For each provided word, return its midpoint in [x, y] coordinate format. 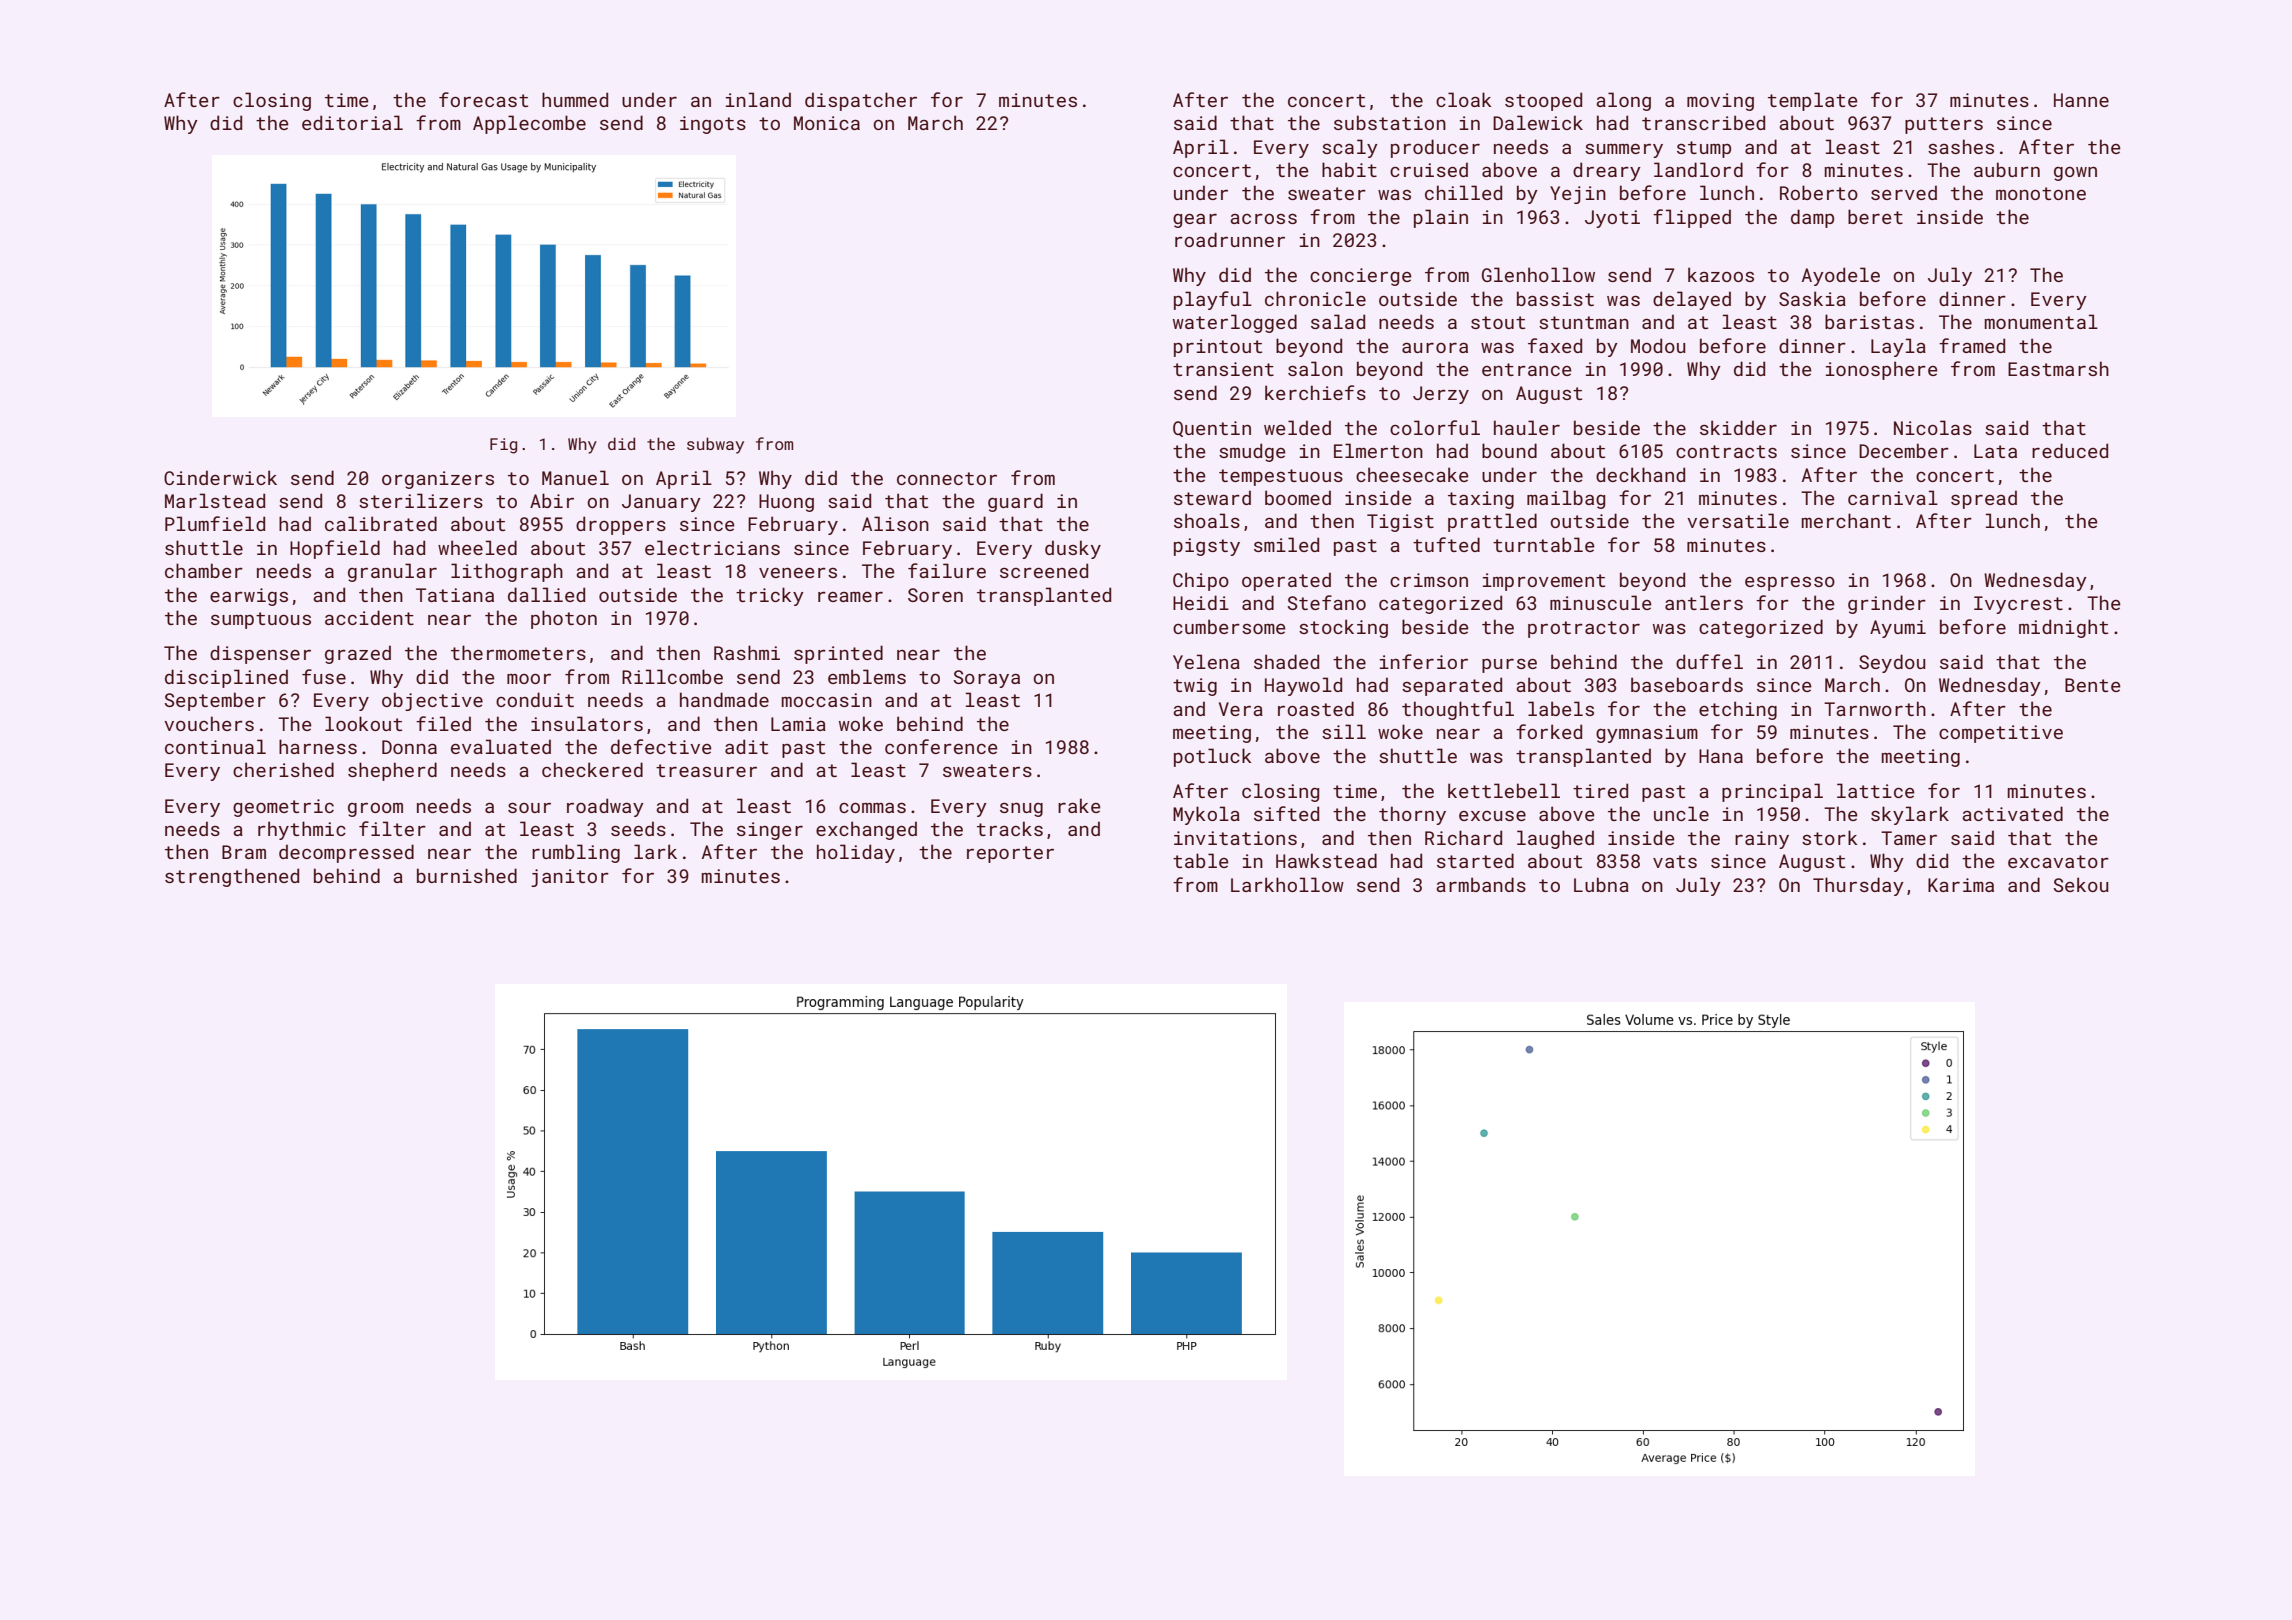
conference [941, 746]
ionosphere [1882, 370]
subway [715, 445]
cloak [1464, 99]
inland [758, 99]
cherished [283, 769]
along [1623, 101]
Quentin [1212, 429]
